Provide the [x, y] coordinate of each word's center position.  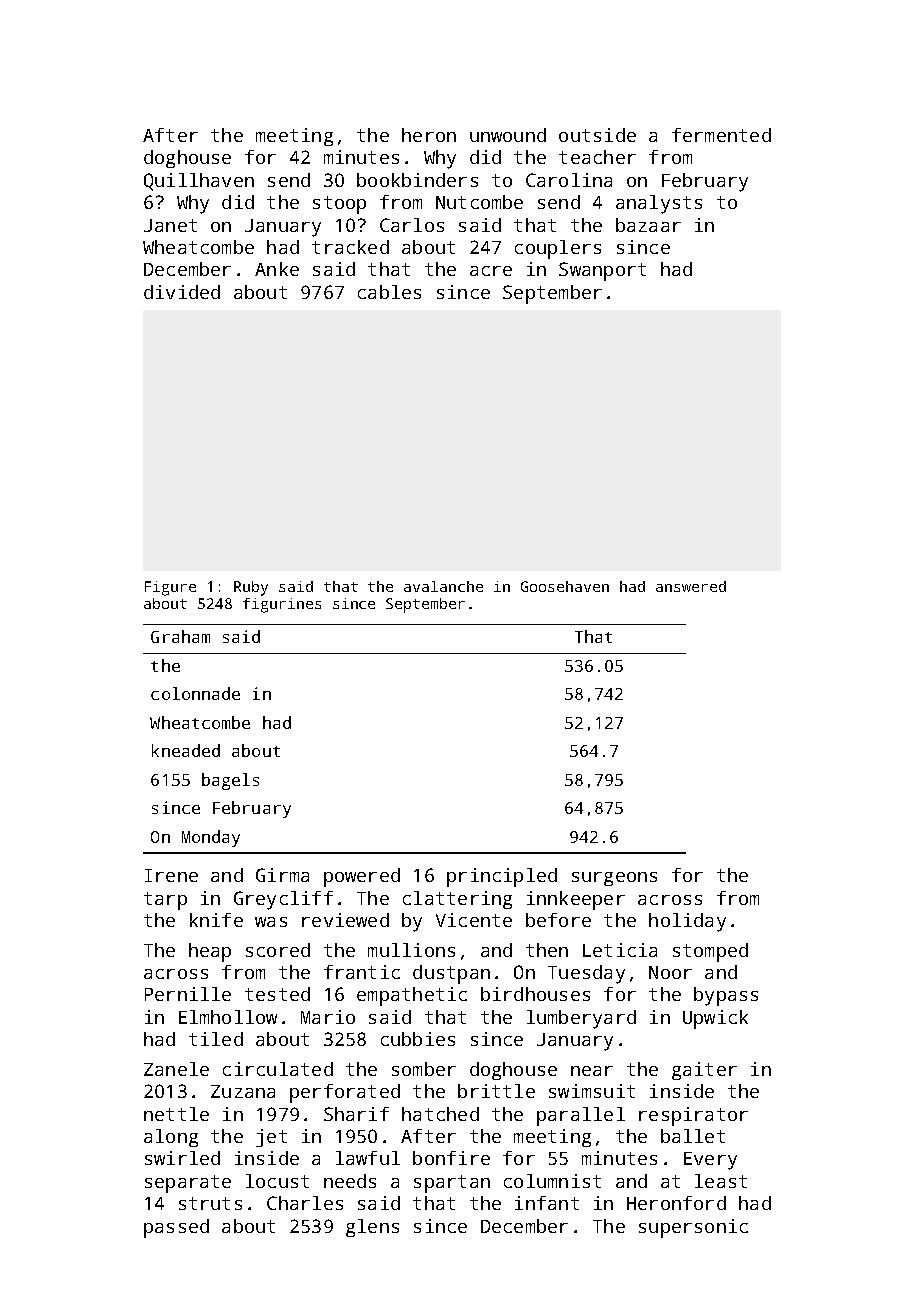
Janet [170, 225]
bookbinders [417, 180]
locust [277, 1181]
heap [210, 952]
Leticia [620, 950]
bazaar [648, 225]
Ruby [251, 588]
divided [182, 292]
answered [691, 586]
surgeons [614, 879]
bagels [230, 781]
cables [389, 292]
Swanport [602, 271]
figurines [282, 605]
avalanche [443, 586]
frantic [362, 972]
